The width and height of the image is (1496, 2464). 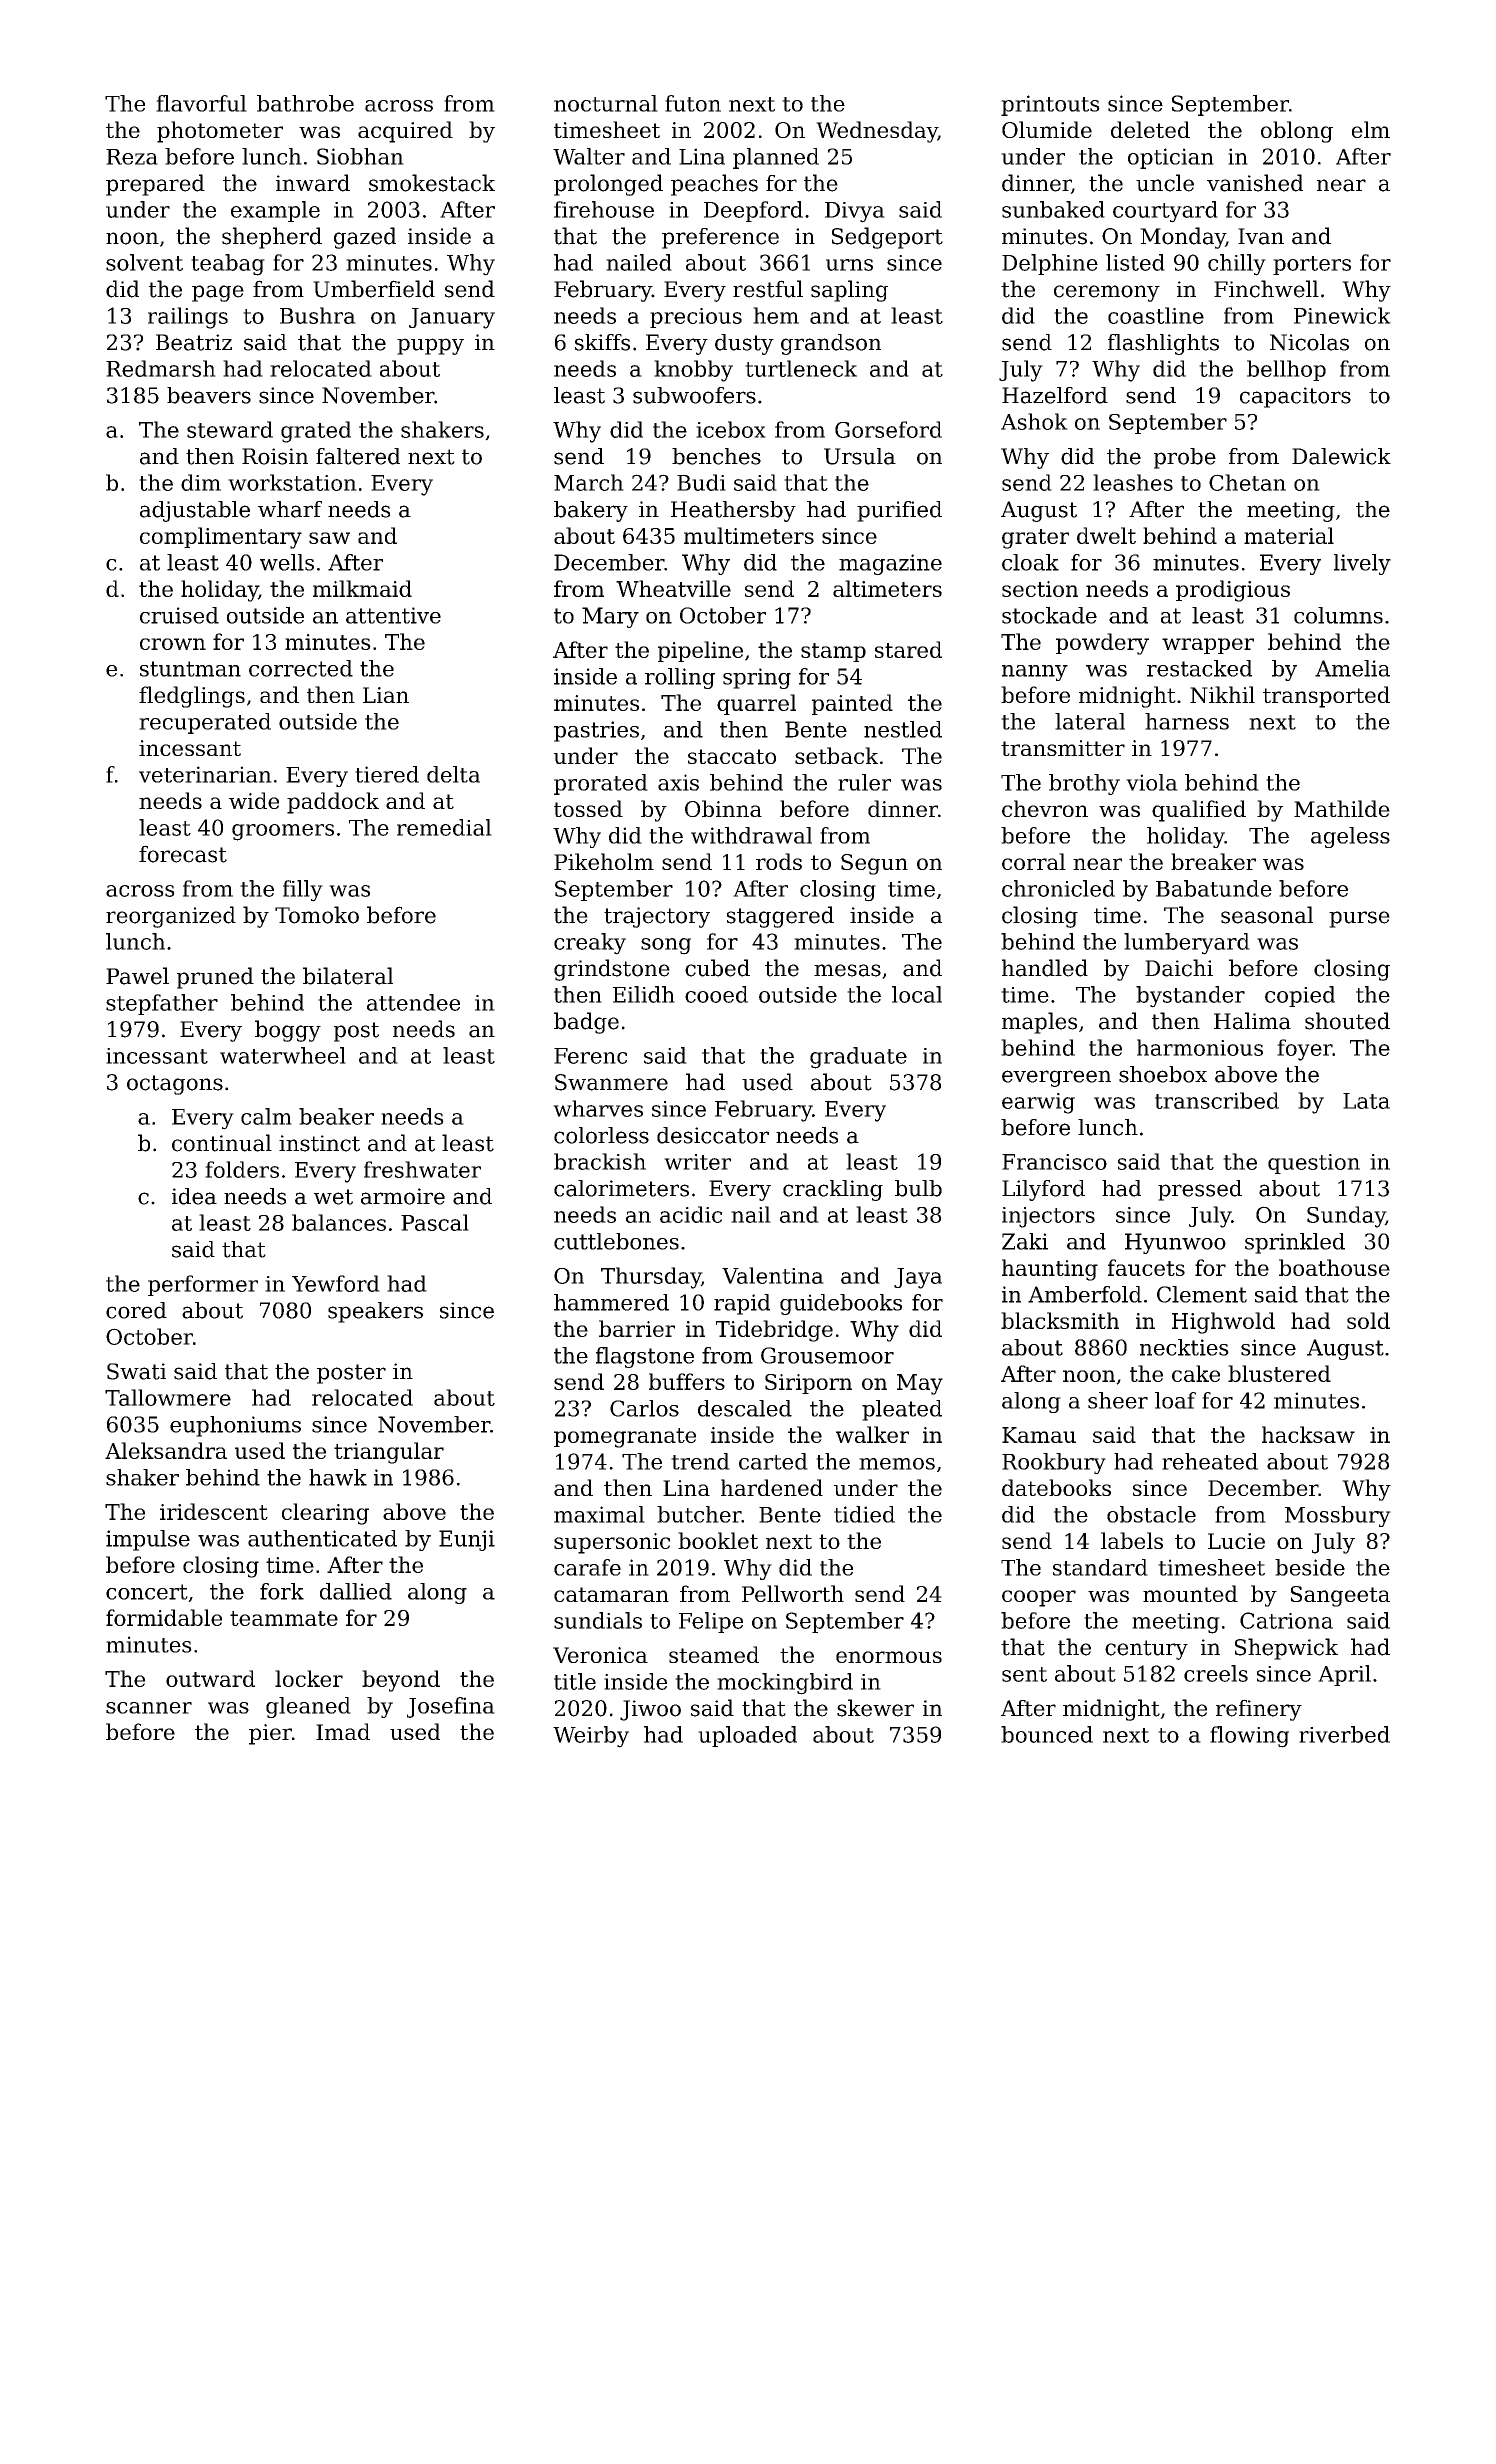 What do you see at coordinates (717, 968) in the image?
I see `cubed` at bounding box center [717, 968].
